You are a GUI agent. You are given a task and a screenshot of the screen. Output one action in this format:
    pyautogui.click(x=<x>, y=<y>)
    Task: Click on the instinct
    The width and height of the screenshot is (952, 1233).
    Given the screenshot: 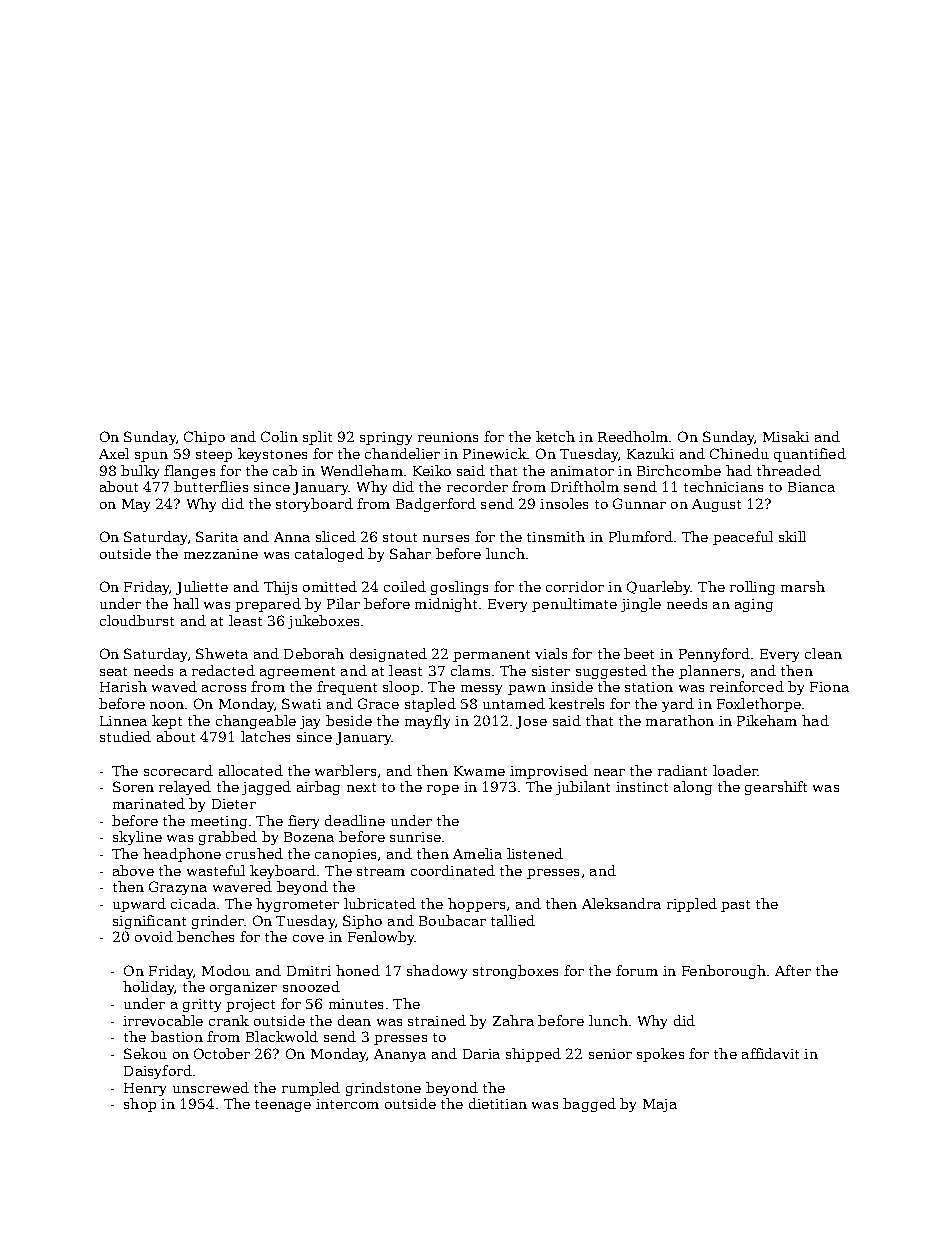 What is the action you would take?
    pyautogui.click(x=642, y=787)
